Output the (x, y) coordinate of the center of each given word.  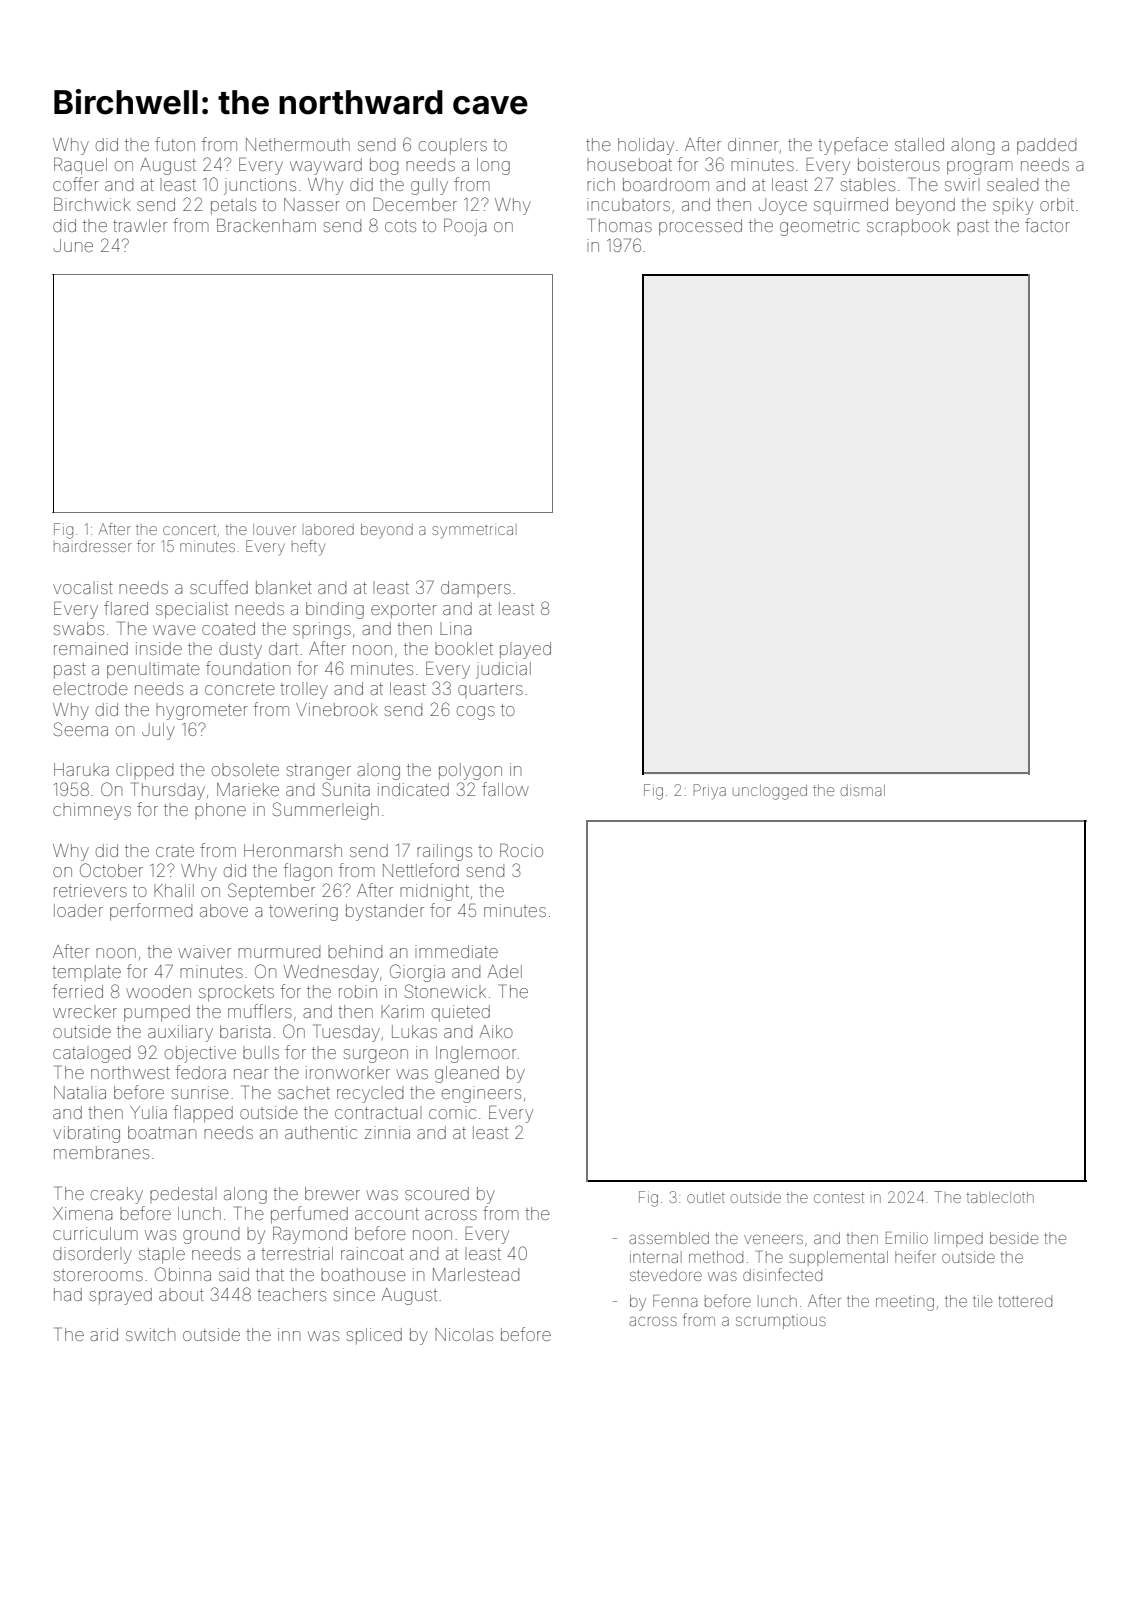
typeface (853, 146)
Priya (710, 792)
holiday (646, 146)
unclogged (770, 792)
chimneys (92, 811)
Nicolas (464, 1334)
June (73, 245)
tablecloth (1000, 1197)
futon (175, 144)
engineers (481, 1094)
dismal (862, 790)
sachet (304, 1092)
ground (211, 1235)
